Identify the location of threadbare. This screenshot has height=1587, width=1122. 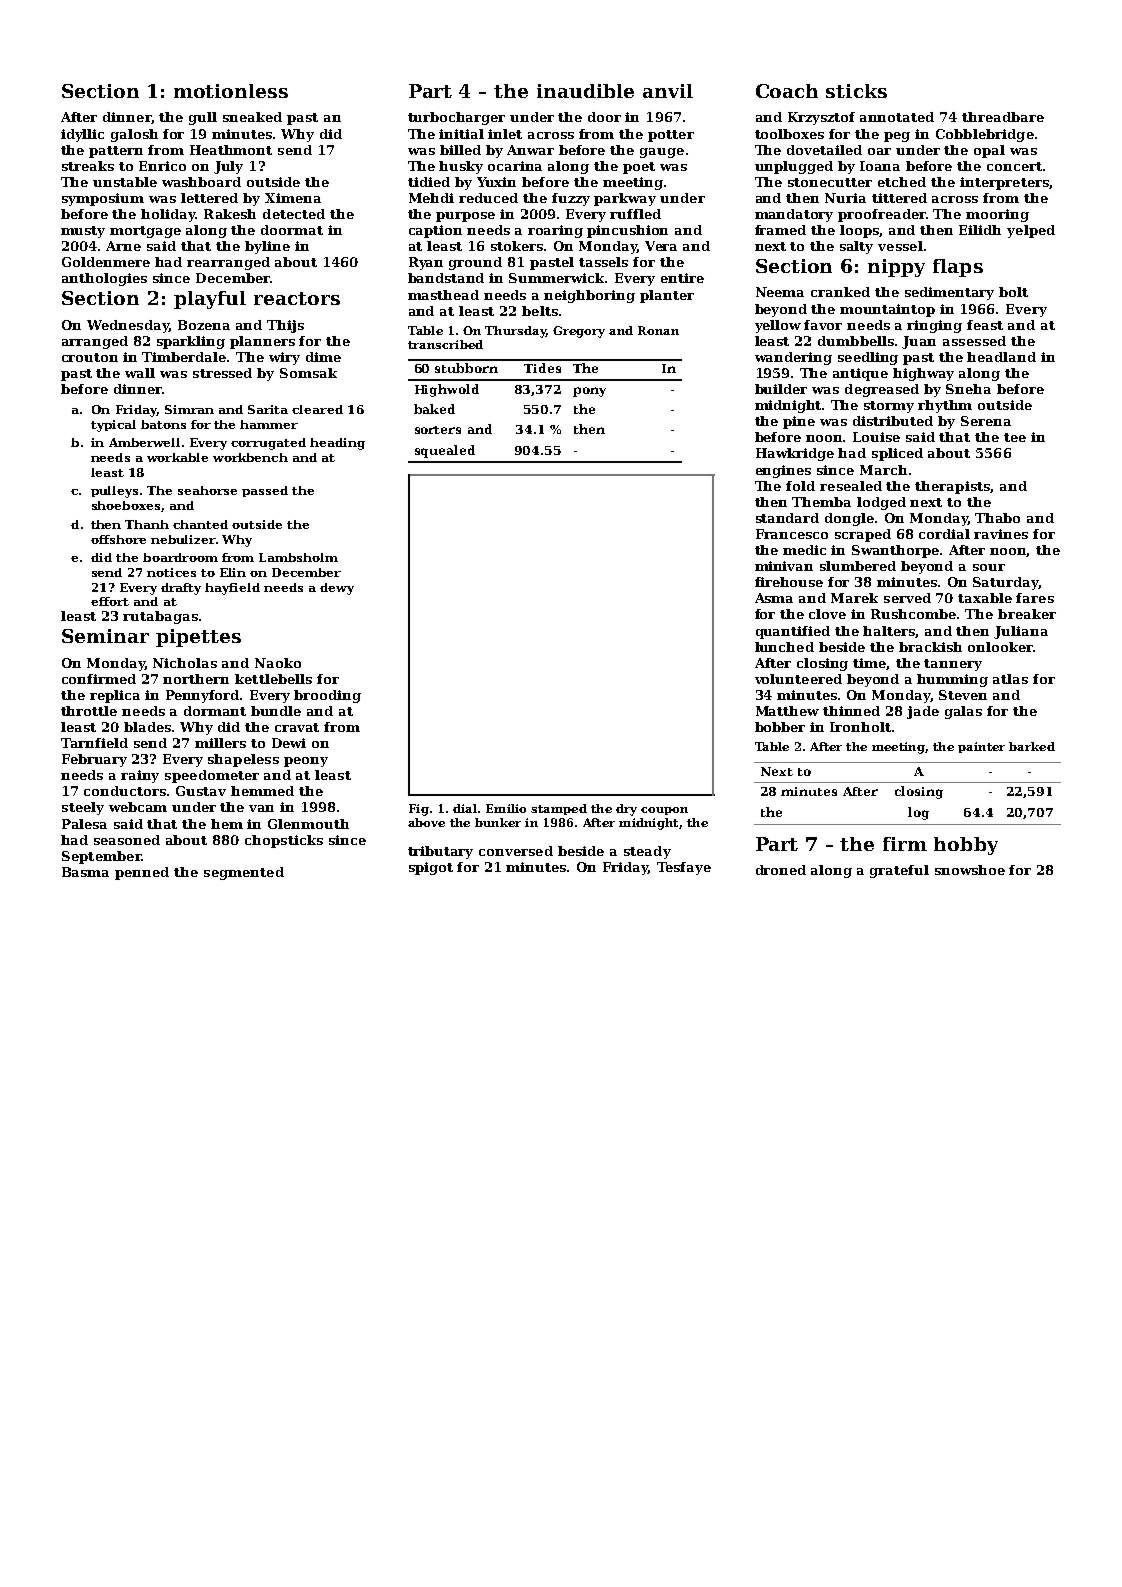
(1003, 117).
